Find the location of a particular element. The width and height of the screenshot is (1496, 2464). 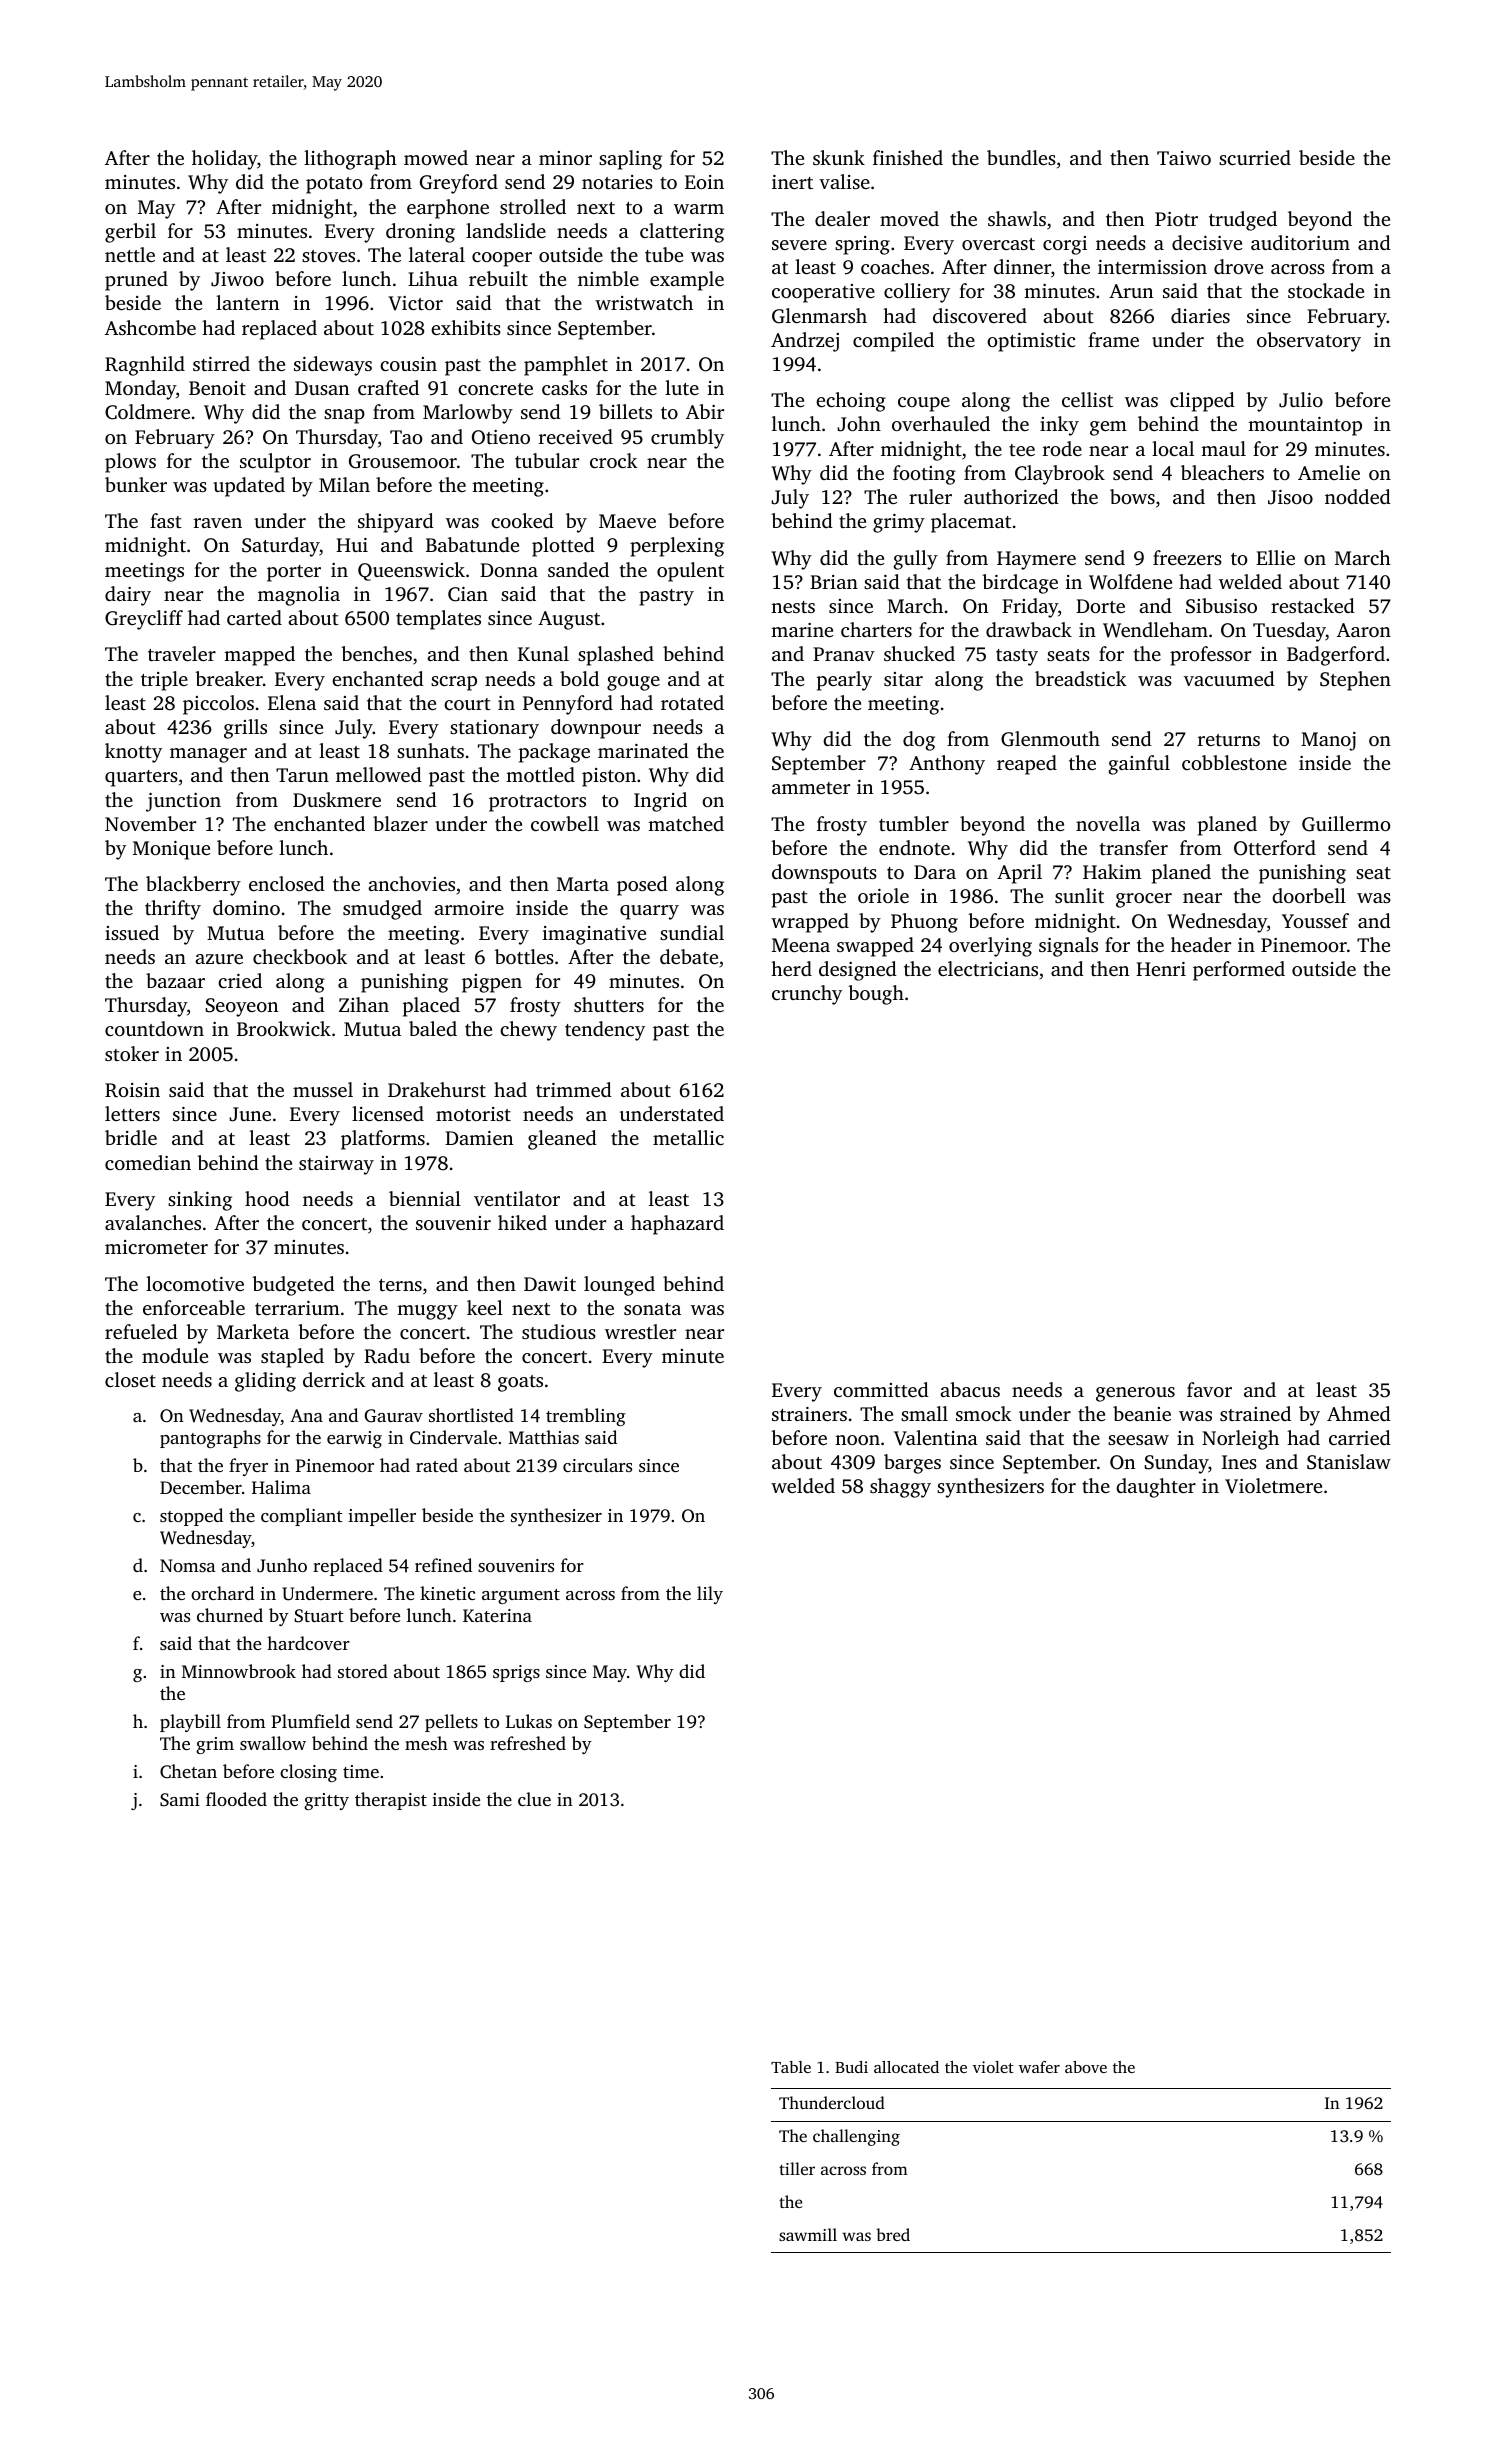

churned is located at coordinates (230, 1615).
